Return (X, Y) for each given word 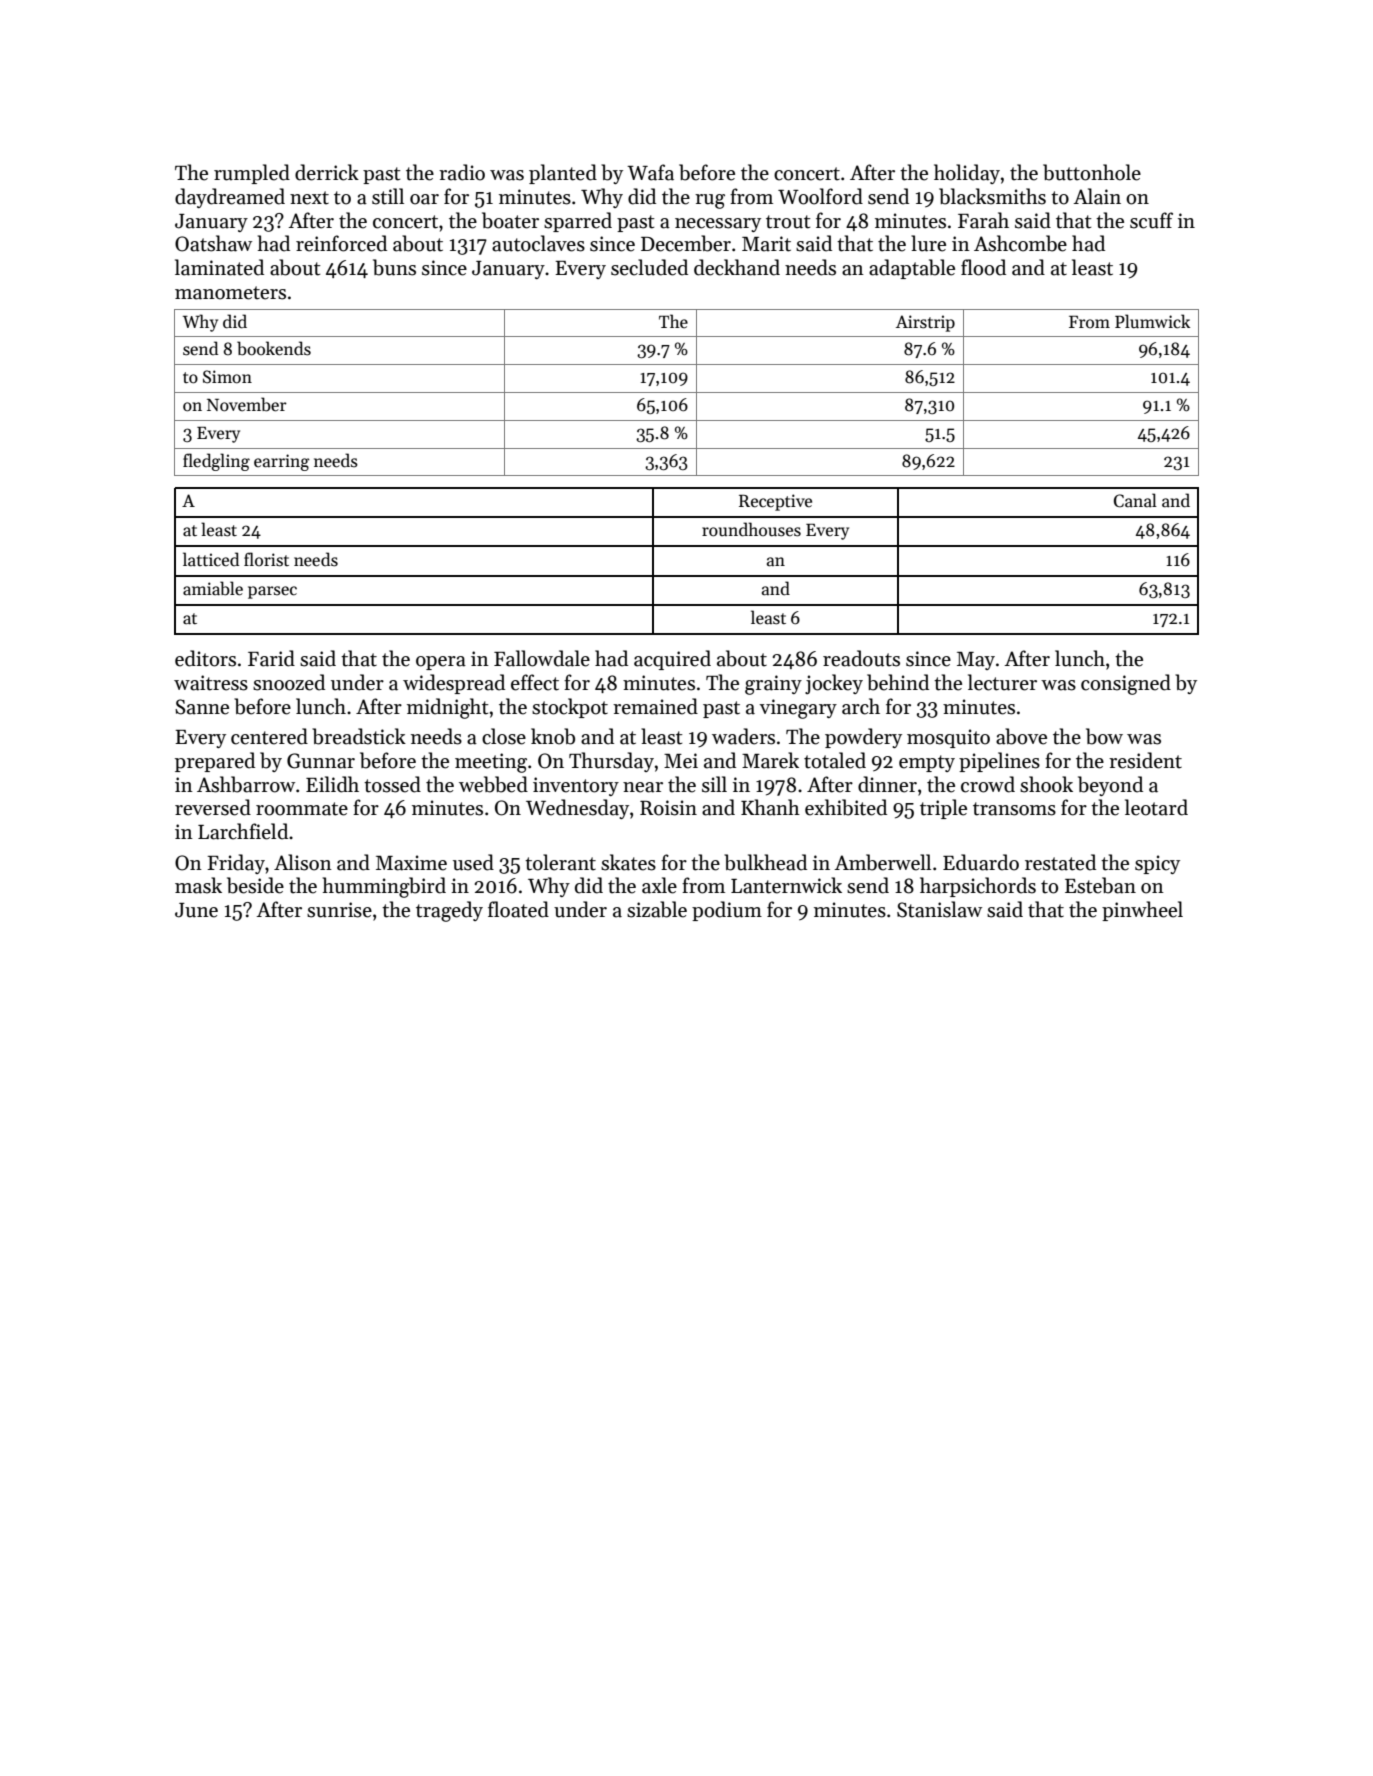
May (976, 661)
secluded (649, 267)
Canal (1135, 500)
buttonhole (1092, 172)
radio (462, 172)
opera (441, 663)
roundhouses (751, 529)
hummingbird (384, 887)
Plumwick (1152, 321)
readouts (861, 658)
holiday (967, 174)
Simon (227, 377)
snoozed (289, 682)
